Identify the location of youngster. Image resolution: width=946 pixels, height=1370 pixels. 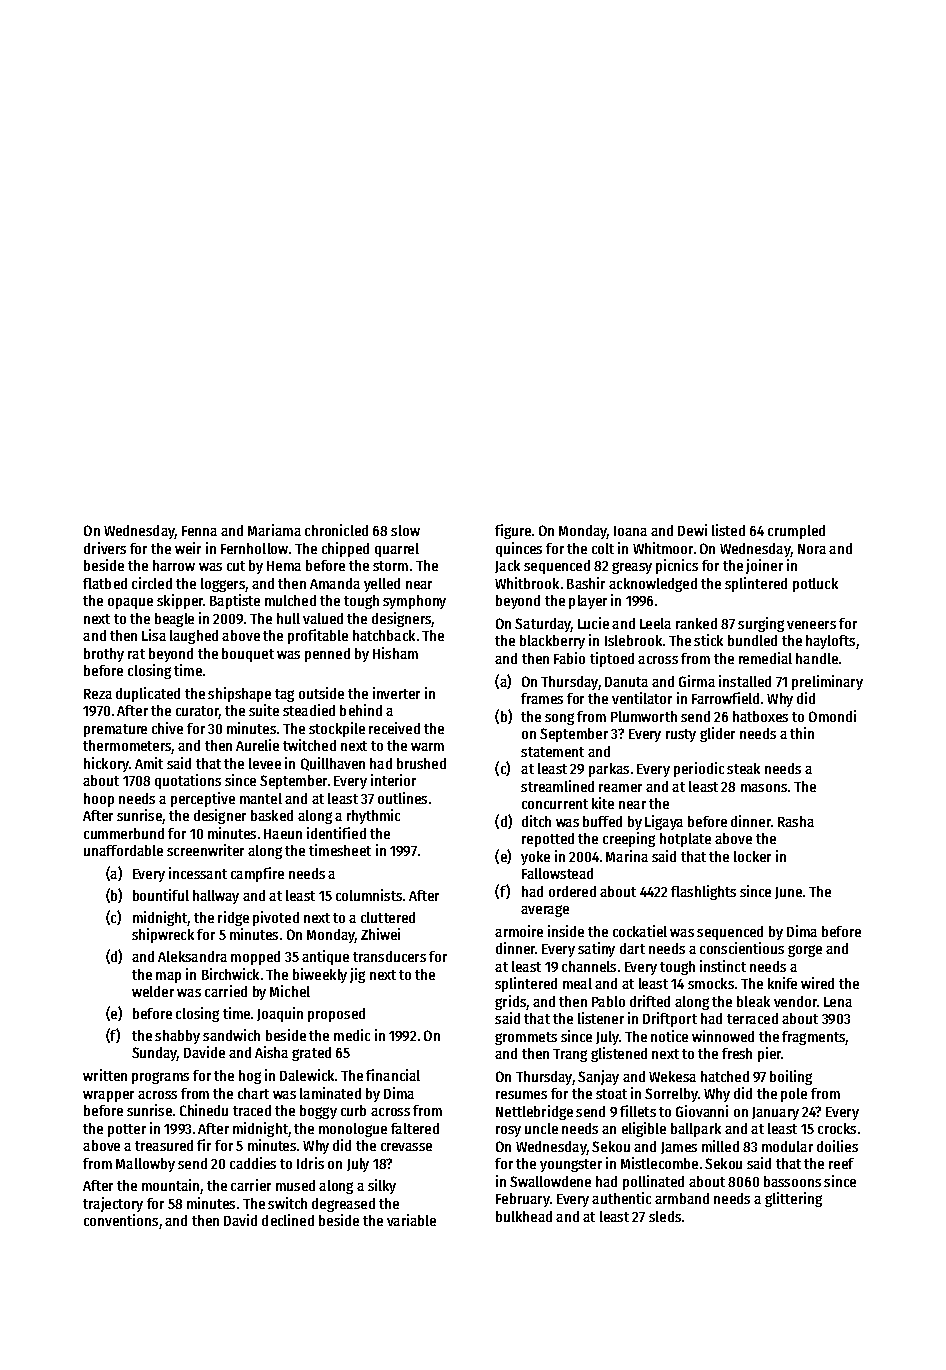
(571, 1165).
